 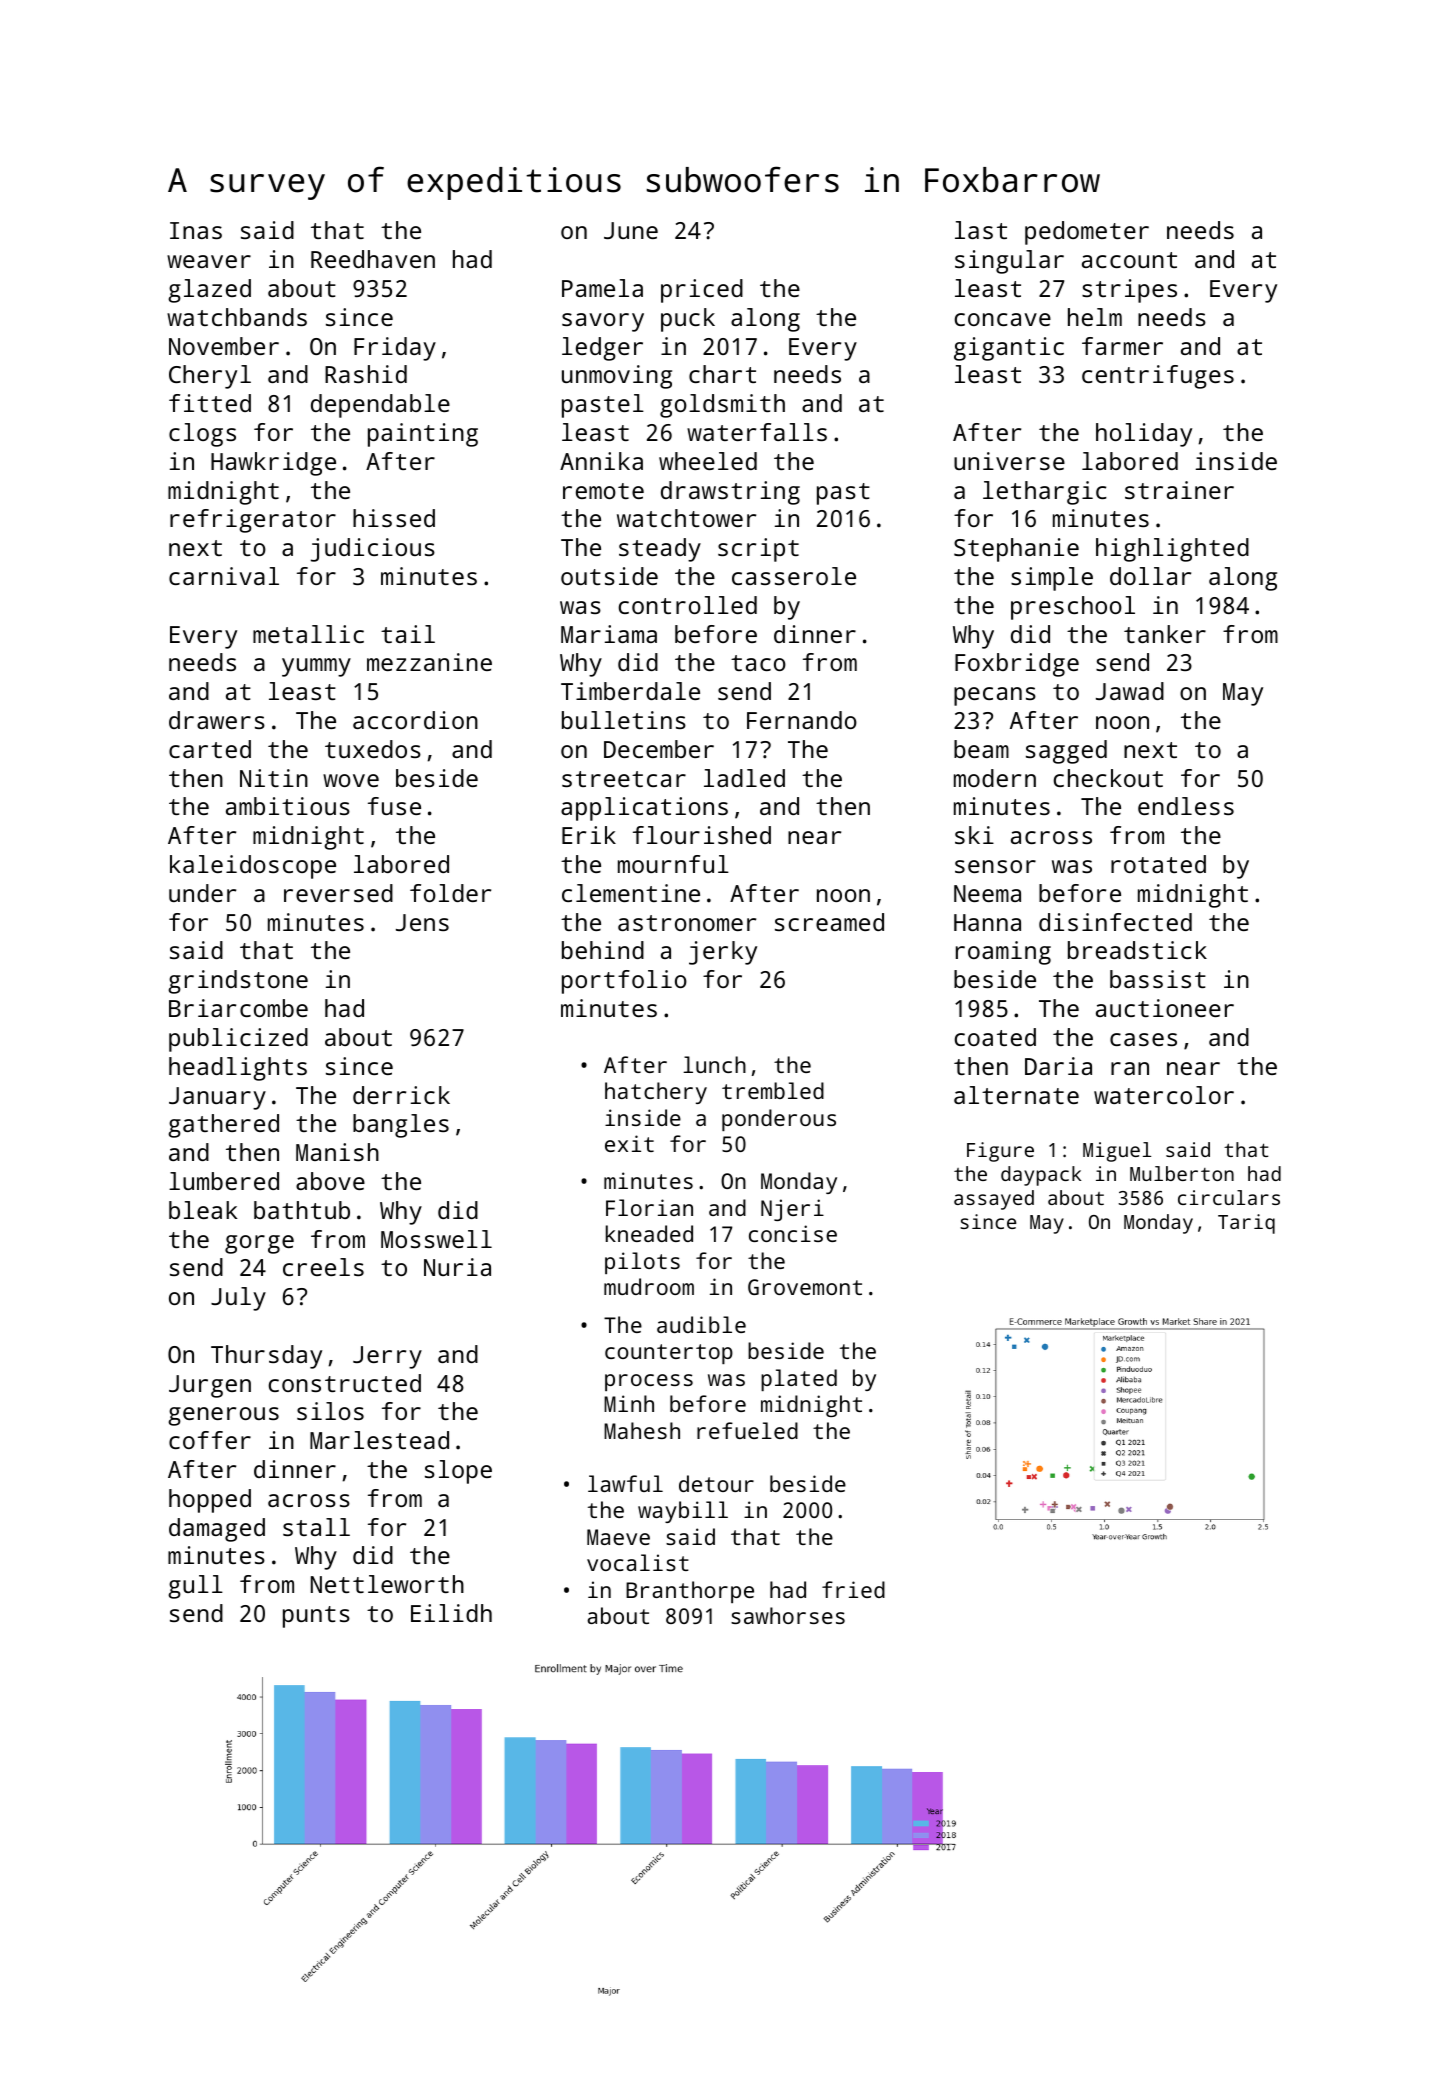 What do you see at coordinates (1172, 550) in the page?
I see `highlighted` at bounding box center [1172, 550].
